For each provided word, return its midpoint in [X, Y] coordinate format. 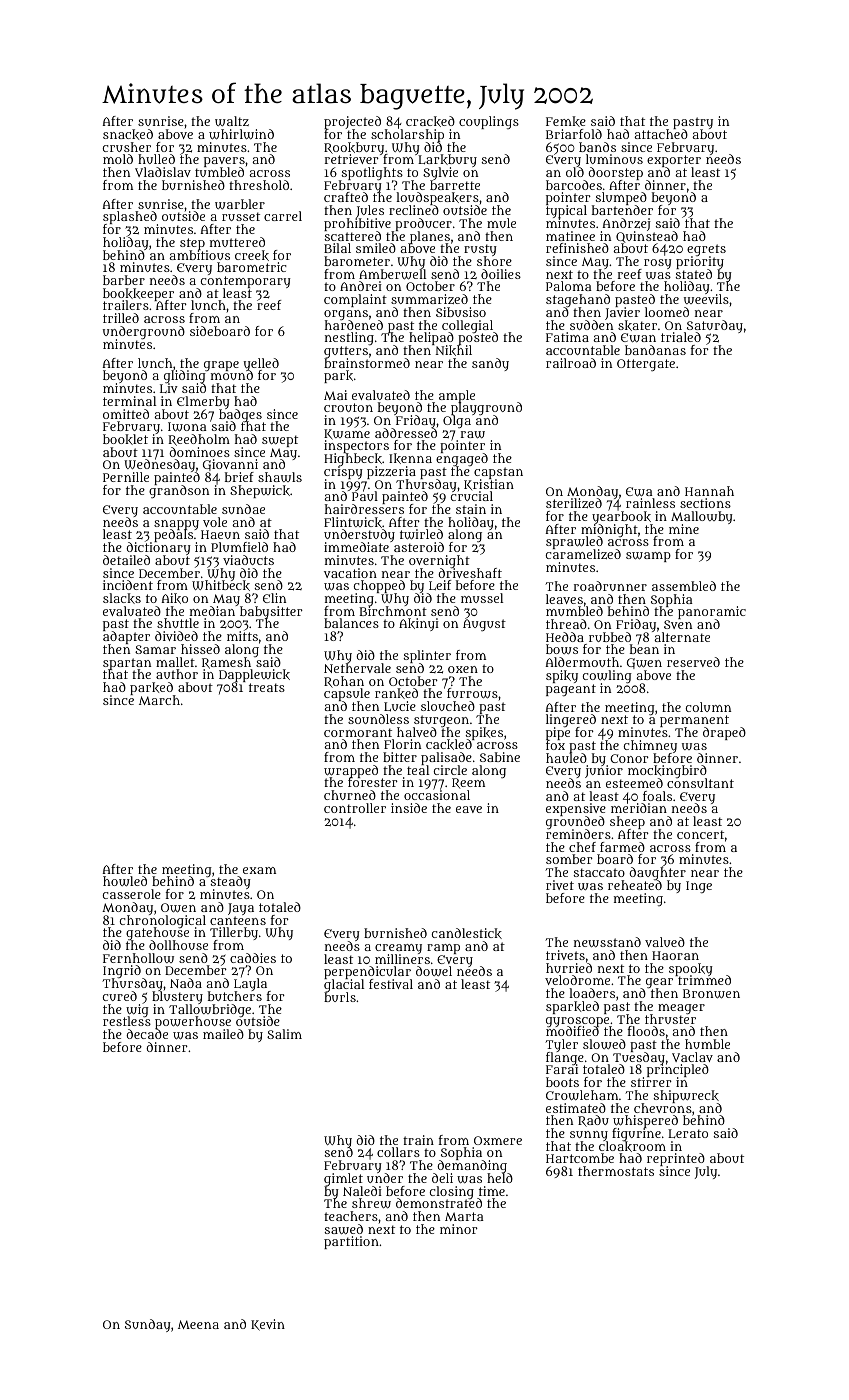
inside [409, 808]
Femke [566, 121]
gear [659, 983]
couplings [489, 122]
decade [147, 1034]
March [159, 700]
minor [459, 1229]
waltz [232, 121]
